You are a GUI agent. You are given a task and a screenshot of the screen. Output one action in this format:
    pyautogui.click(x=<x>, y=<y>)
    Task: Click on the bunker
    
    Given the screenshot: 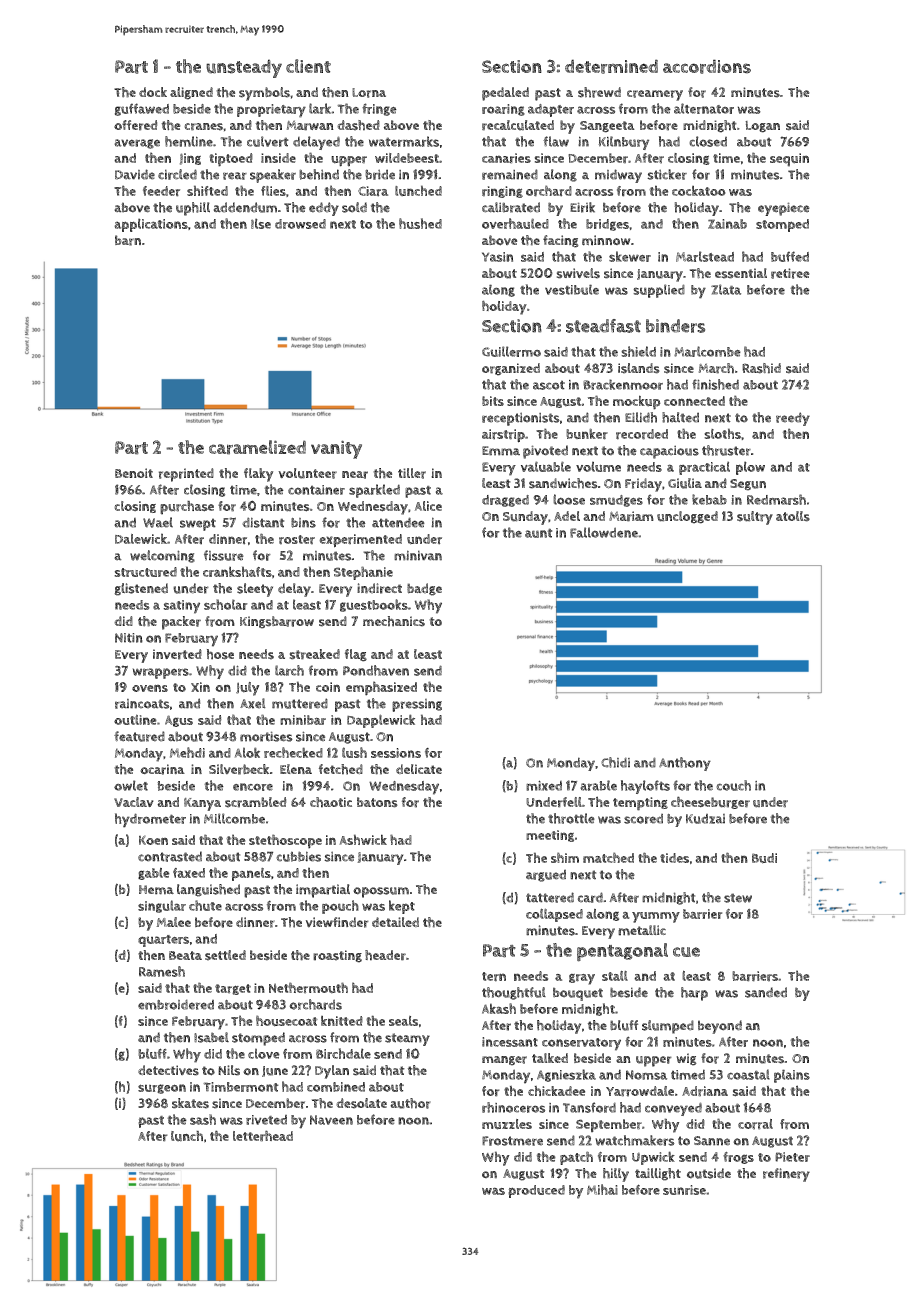 What is the action you would take?
    pyautogui.click(x=587, y=434)
